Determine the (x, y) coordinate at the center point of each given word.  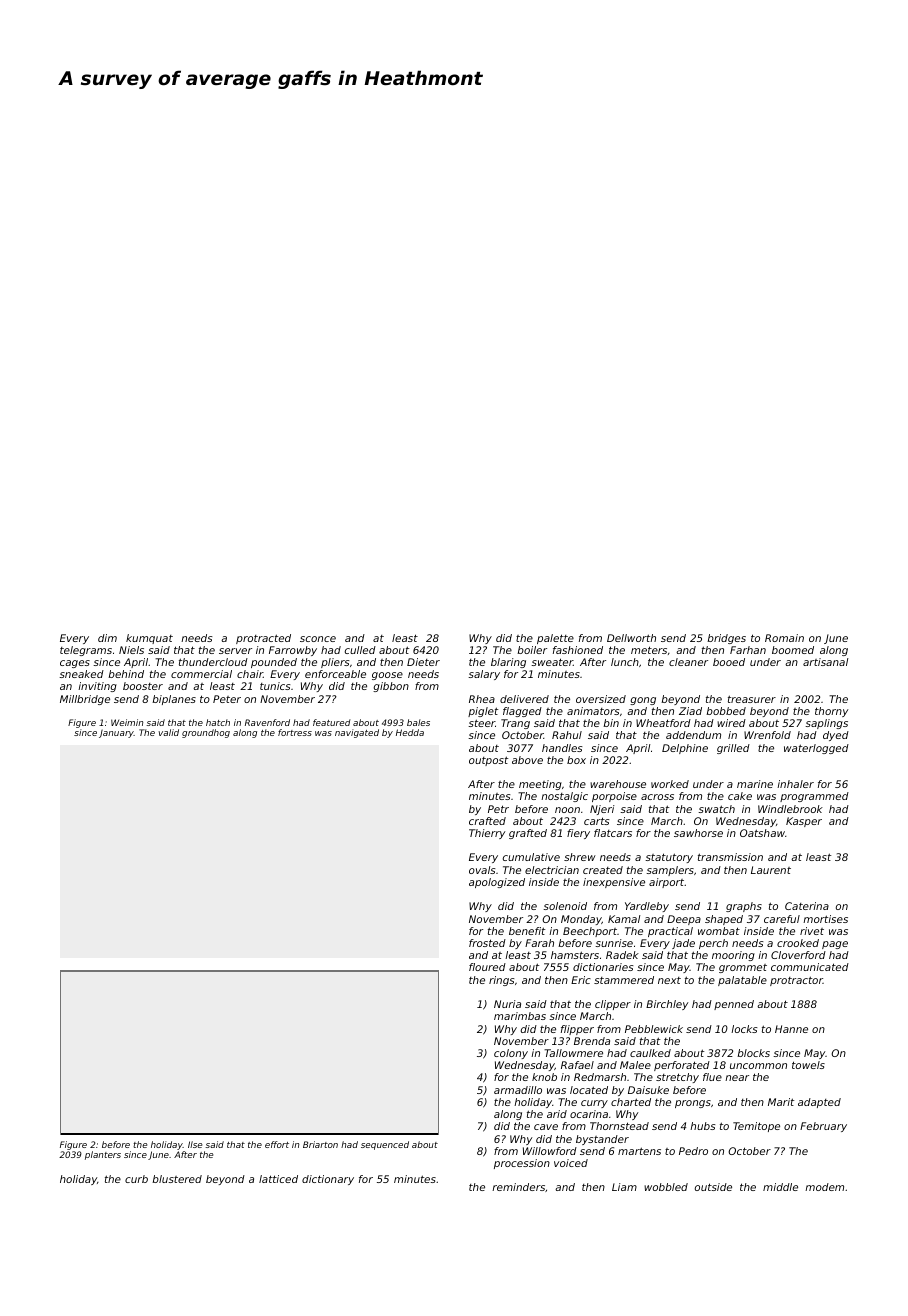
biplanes (174, 700)
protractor (796, 981)
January (116, 733)
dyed (836, 736)
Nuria (507, 1004)
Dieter (423, 662)
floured (487, 967)
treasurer (752, 699)
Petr (498, 809)
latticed (278, 1179)
